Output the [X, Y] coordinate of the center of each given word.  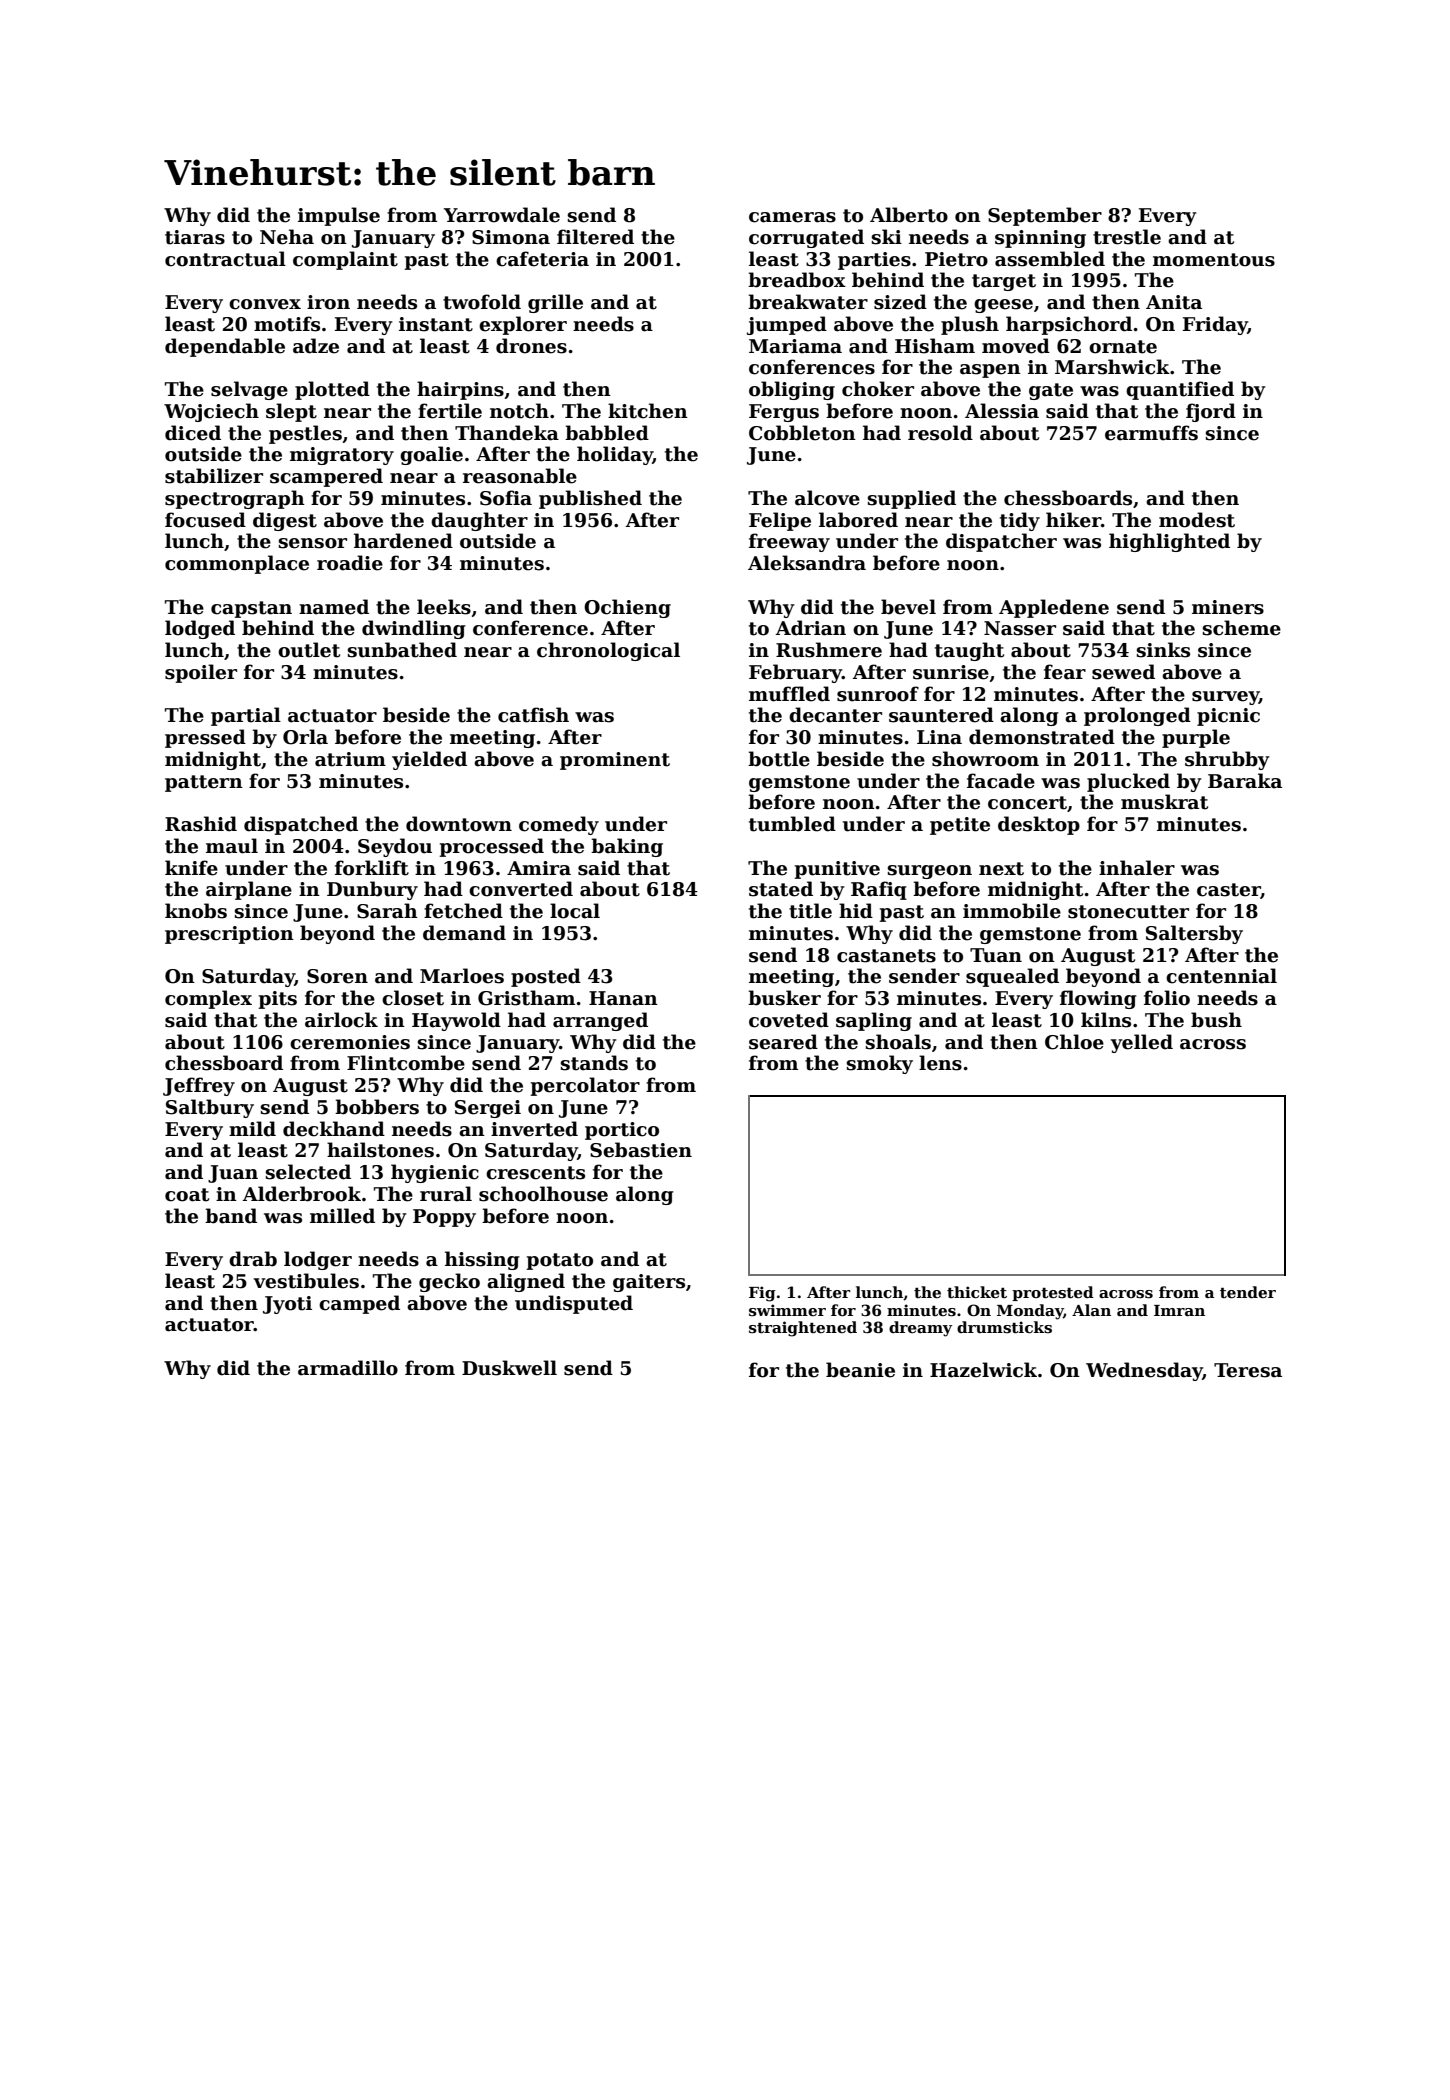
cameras [792, 217]
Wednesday [1144, 1371]
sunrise [951, 672]
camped [359, 1304]
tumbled [792, 824]
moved [1016, 346]
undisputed [574, 1304]
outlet [309, 650]
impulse [339, 216]
